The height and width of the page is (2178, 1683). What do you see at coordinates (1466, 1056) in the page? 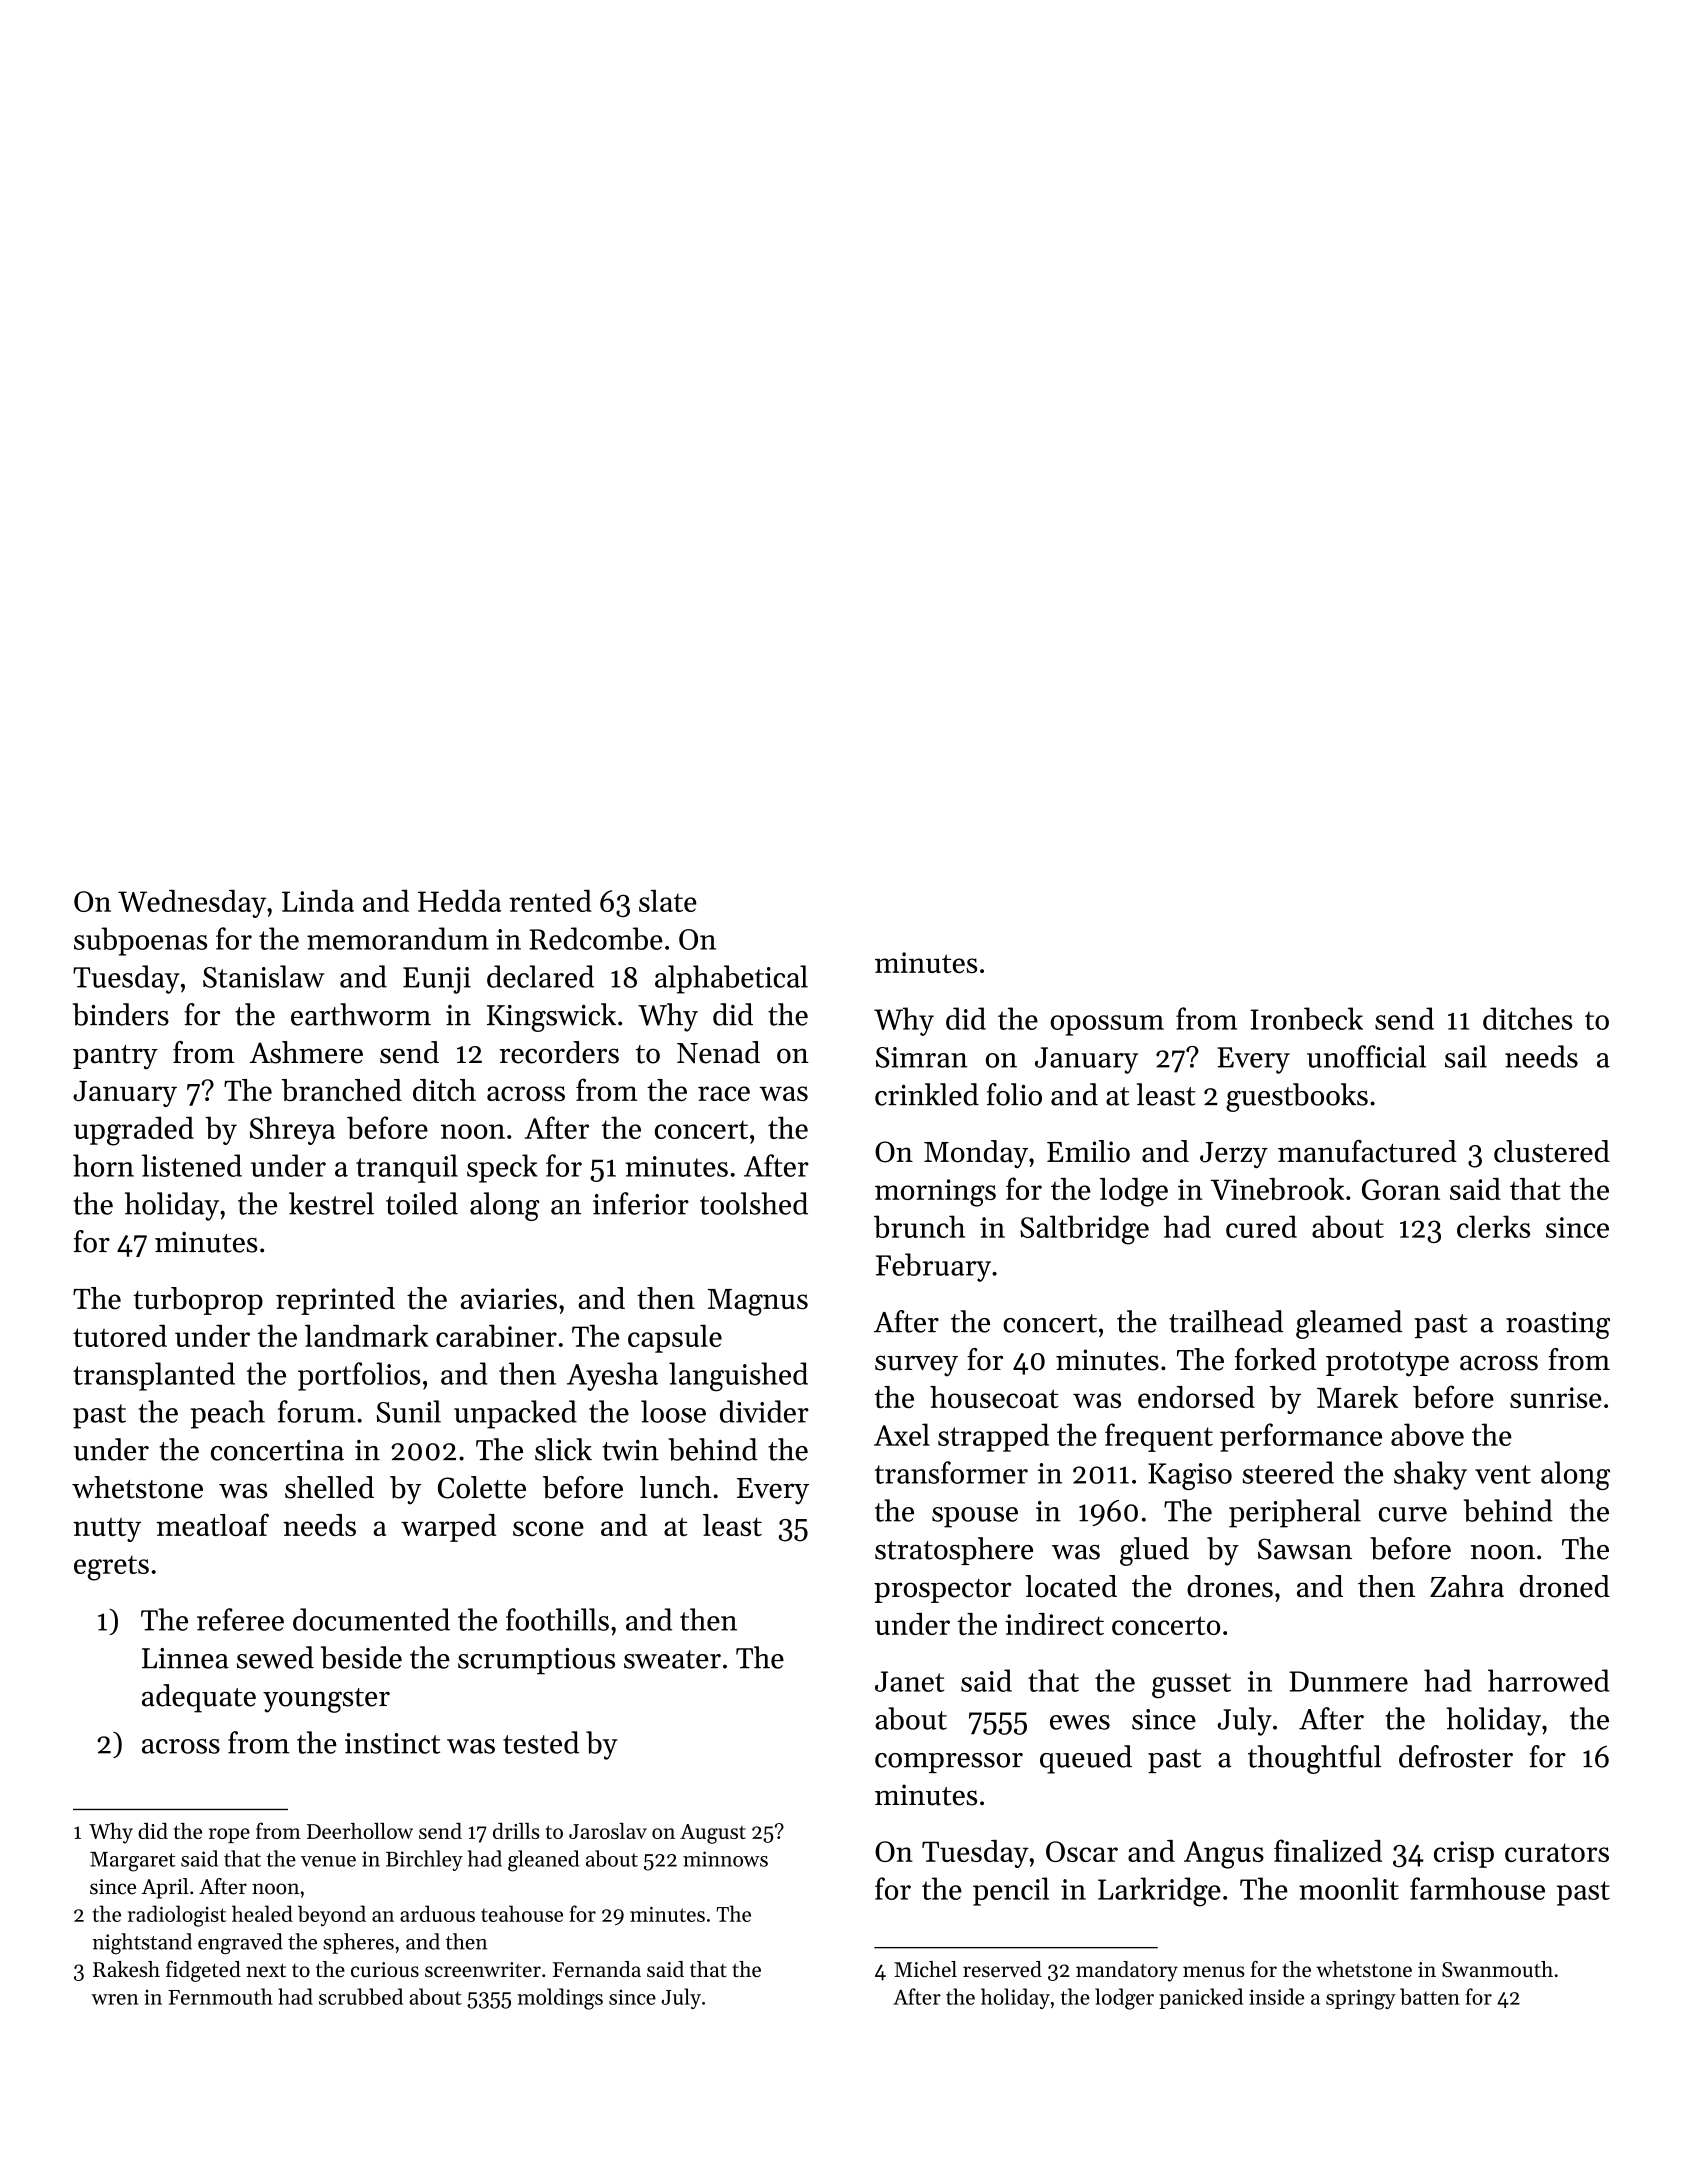
I see `sail` at bounding box center [1466, 1056].
